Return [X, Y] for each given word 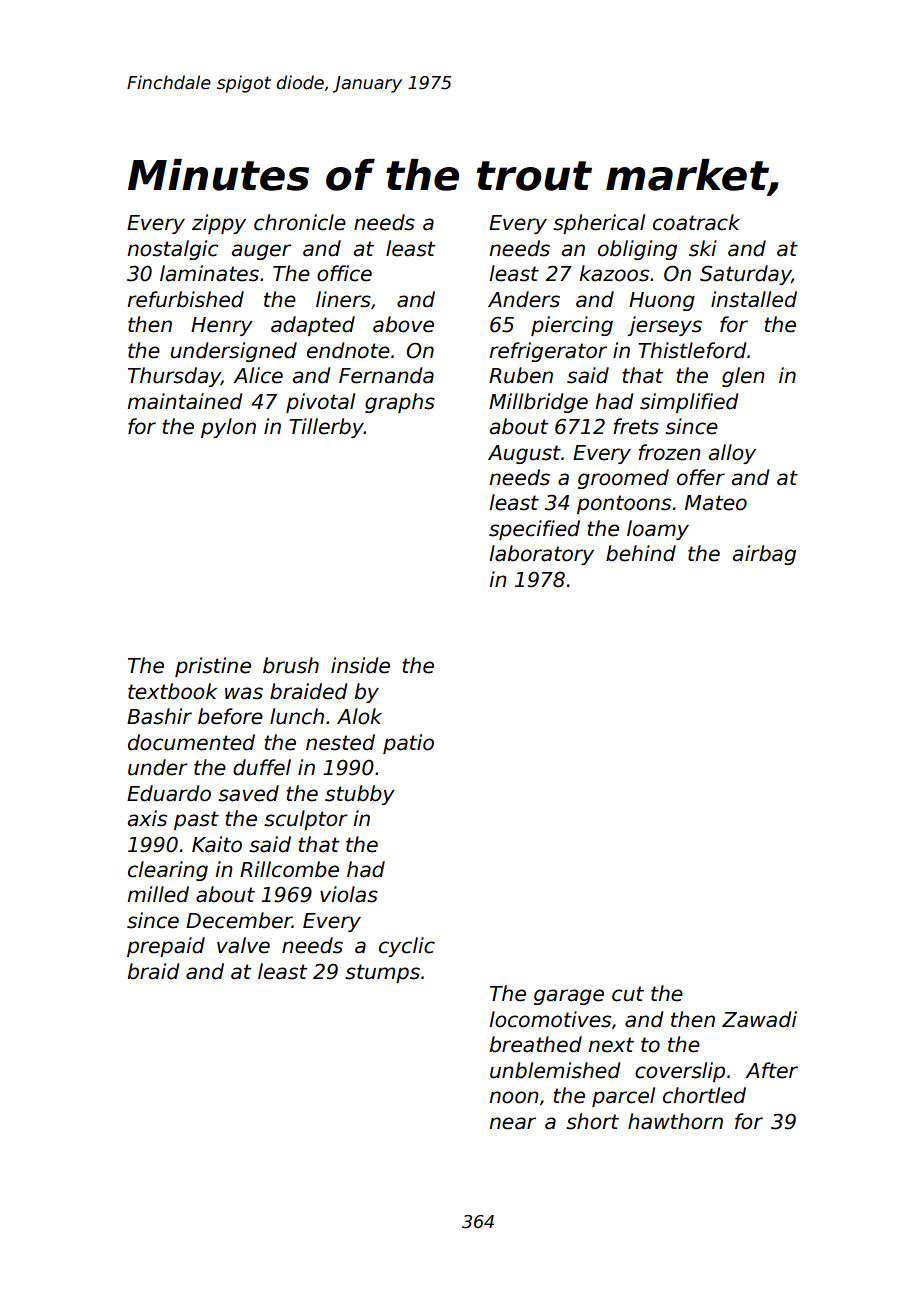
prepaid [166, 947]
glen [743, 377]
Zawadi [759, 1019]
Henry [222, 326]
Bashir [159, 716]
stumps [382, 973]
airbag [764, 555]
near [512, 1123]
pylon [228, 428]
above [403, 324]
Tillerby [326, 428]
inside [360, 665]
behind [641, 553]
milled [158, 894]
